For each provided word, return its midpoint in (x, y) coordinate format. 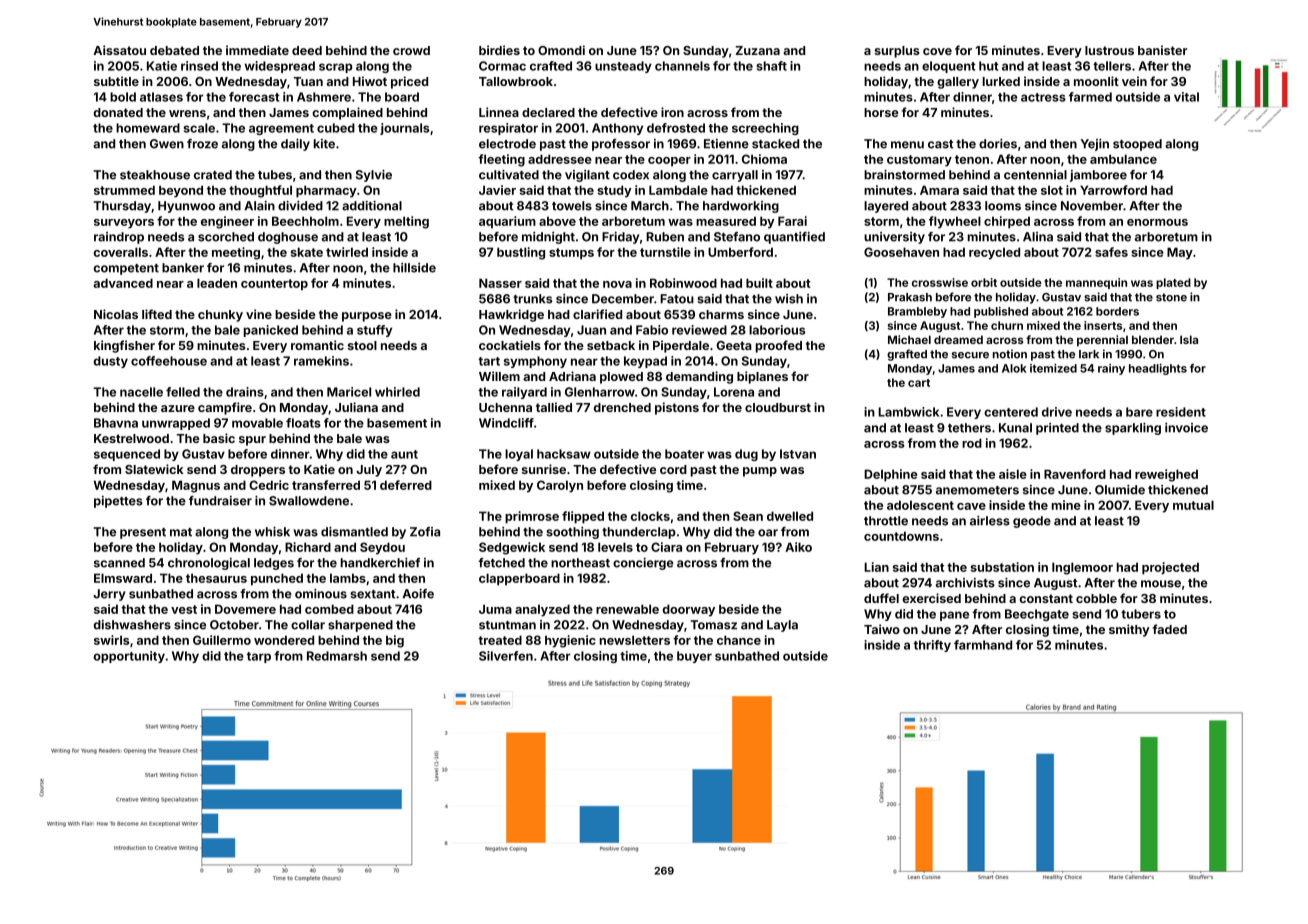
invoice (1186, 428)
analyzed (542, 610)
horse (881, 112)
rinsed (199, 66)
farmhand (983, 645)
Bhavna (116, 423)
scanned (119, 563)
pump (760, 472)
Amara (939, 190)
